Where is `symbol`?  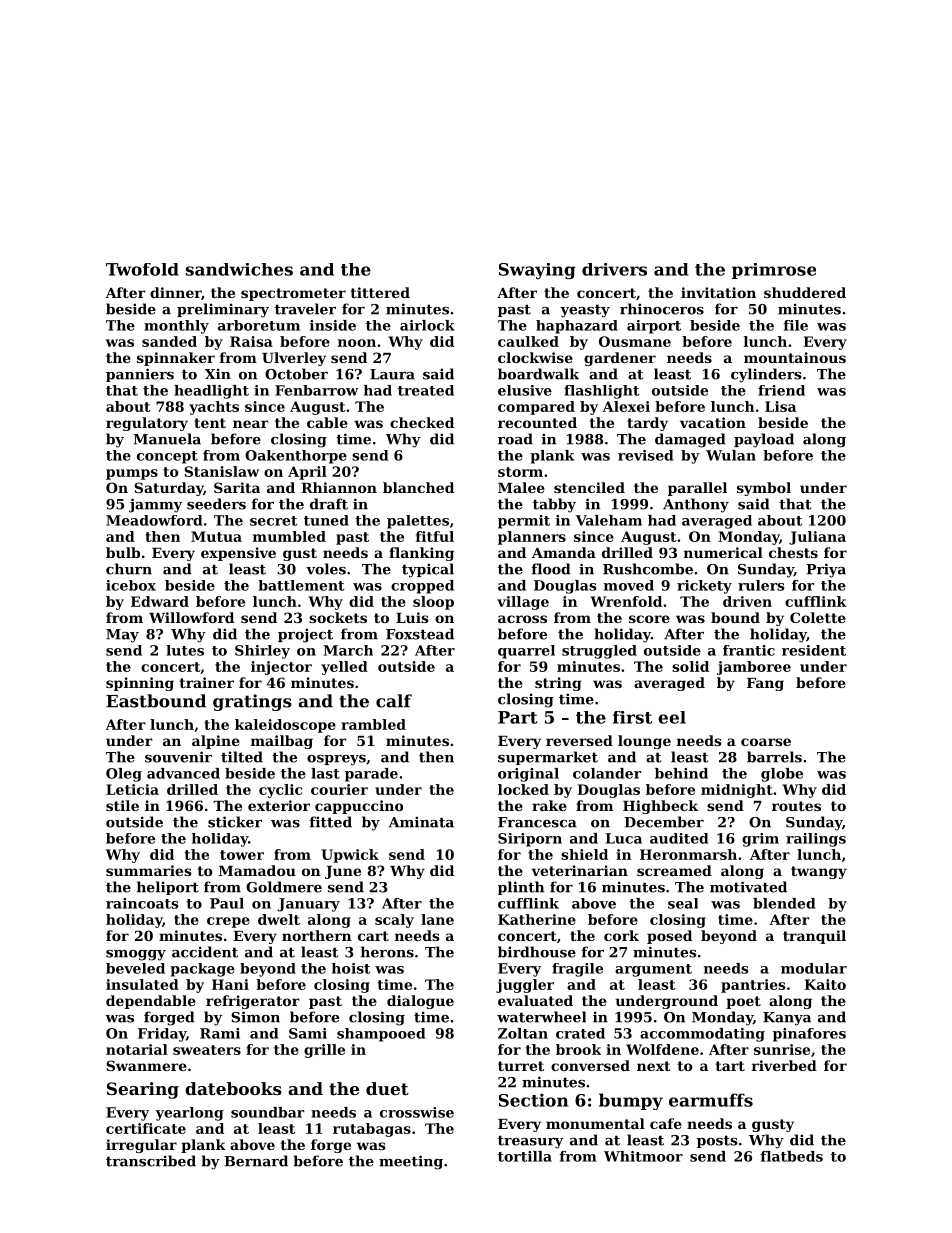 symbol is located at coordinates (764, 489).
